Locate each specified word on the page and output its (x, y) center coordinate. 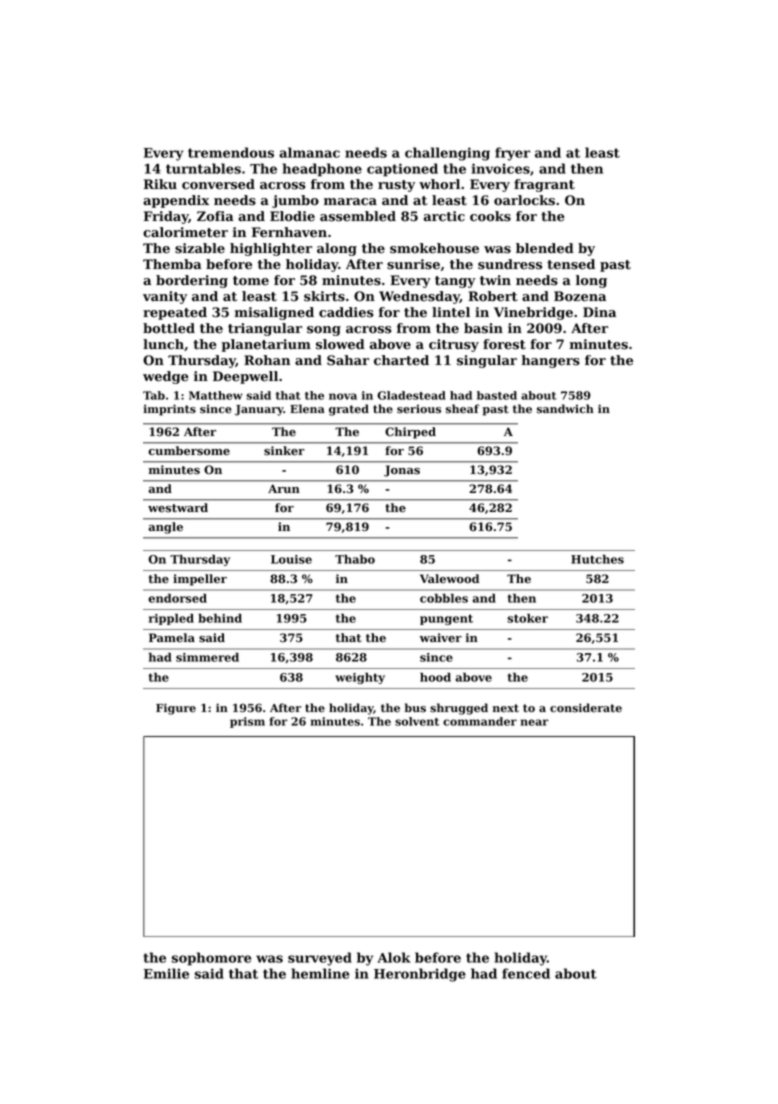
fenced (526, 973)
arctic (444, 216)
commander (480, 721)
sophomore (211, 959)
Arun (284, 488)
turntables (203, 168)
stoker (527, 618)
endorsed (177, 598)
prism (247, 722)
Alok (394, 957)
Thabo (355, 559)
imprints (169, 410)
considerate (586, 708)
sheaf (463, 409)
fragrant (544, 185)
